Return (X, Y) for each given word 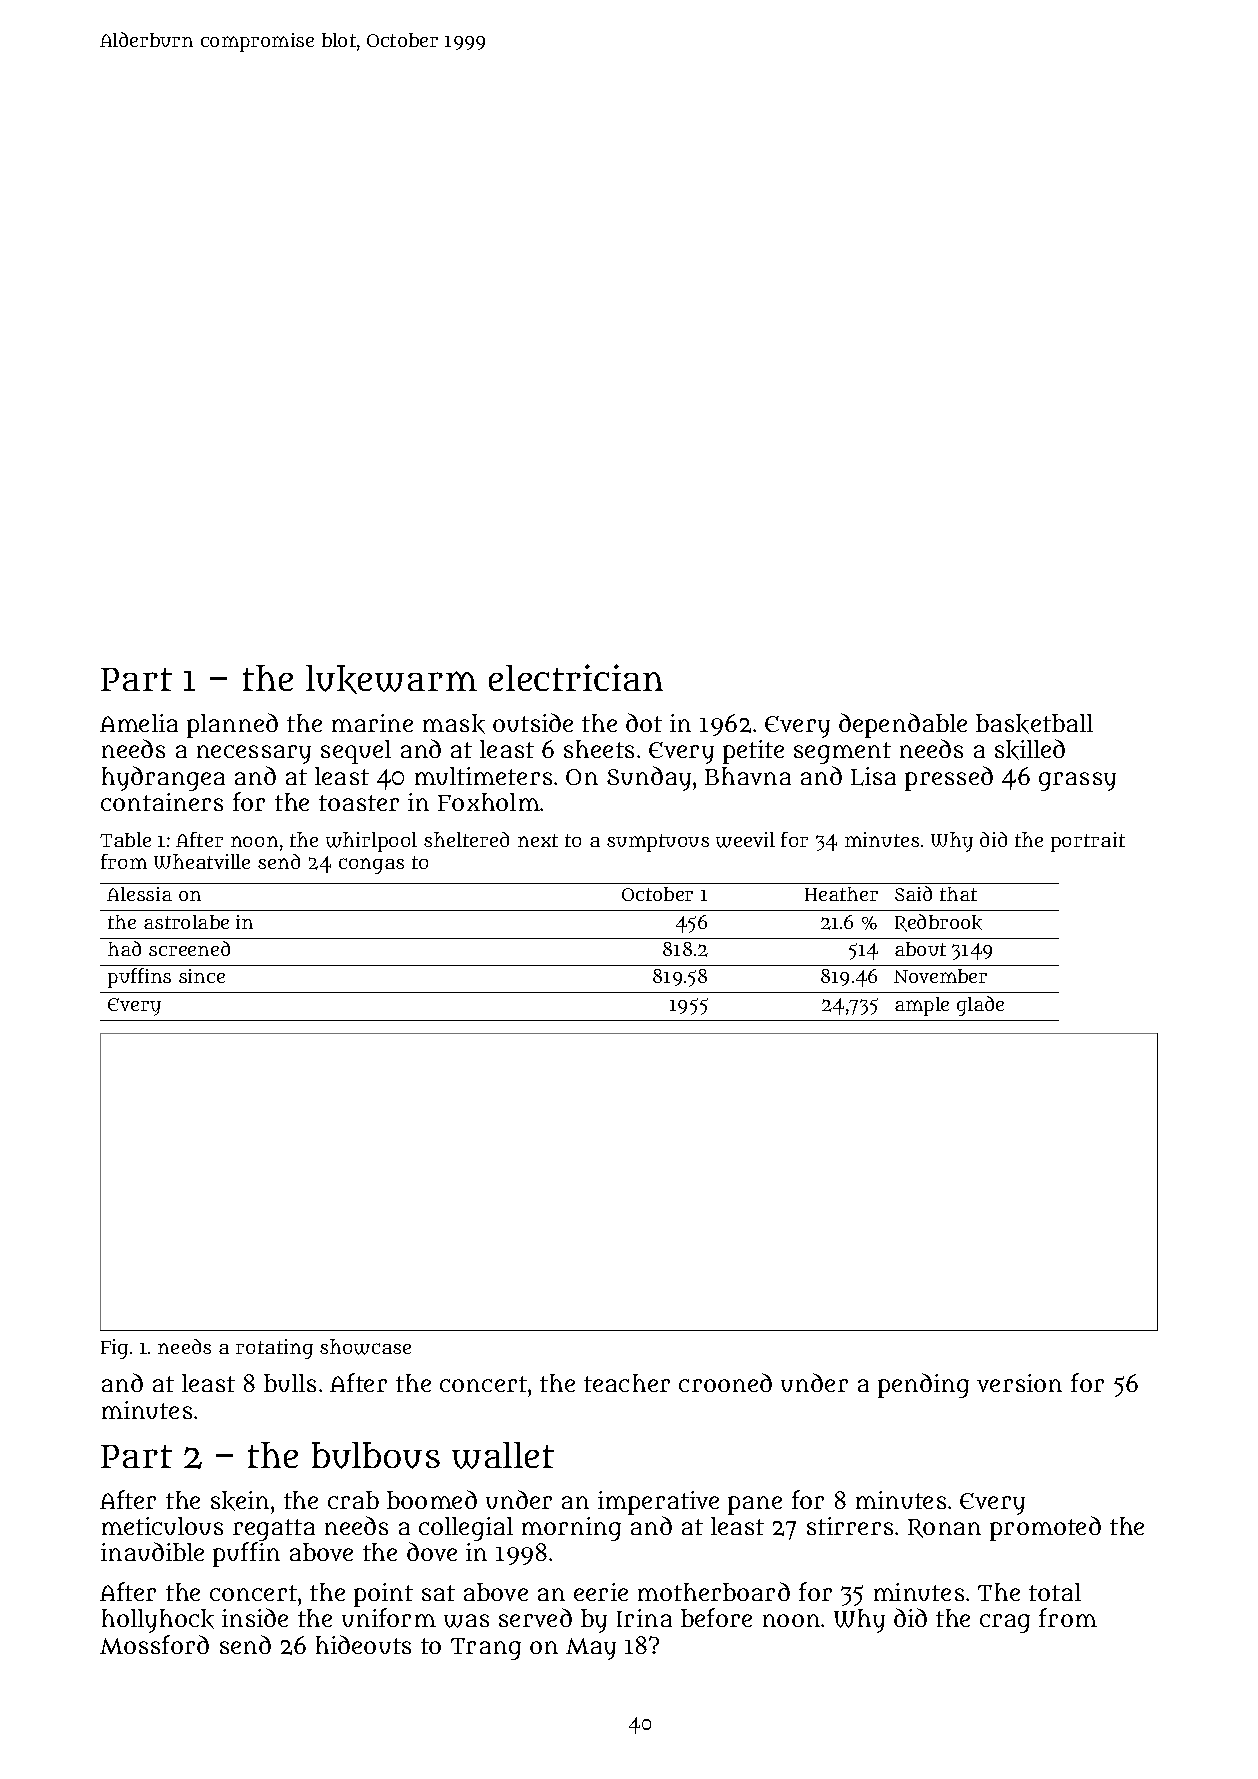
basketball (1034, 724)
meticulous (162, 1526)
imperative (658, 1503)
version (1019, 1383)
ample (922, 1006)
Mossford (154, 1644)
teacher (627, 1383)
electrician (576, 677)
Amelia (139, 723)
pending (923, 1385)
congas (371, 866)
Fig (114, 1349)
